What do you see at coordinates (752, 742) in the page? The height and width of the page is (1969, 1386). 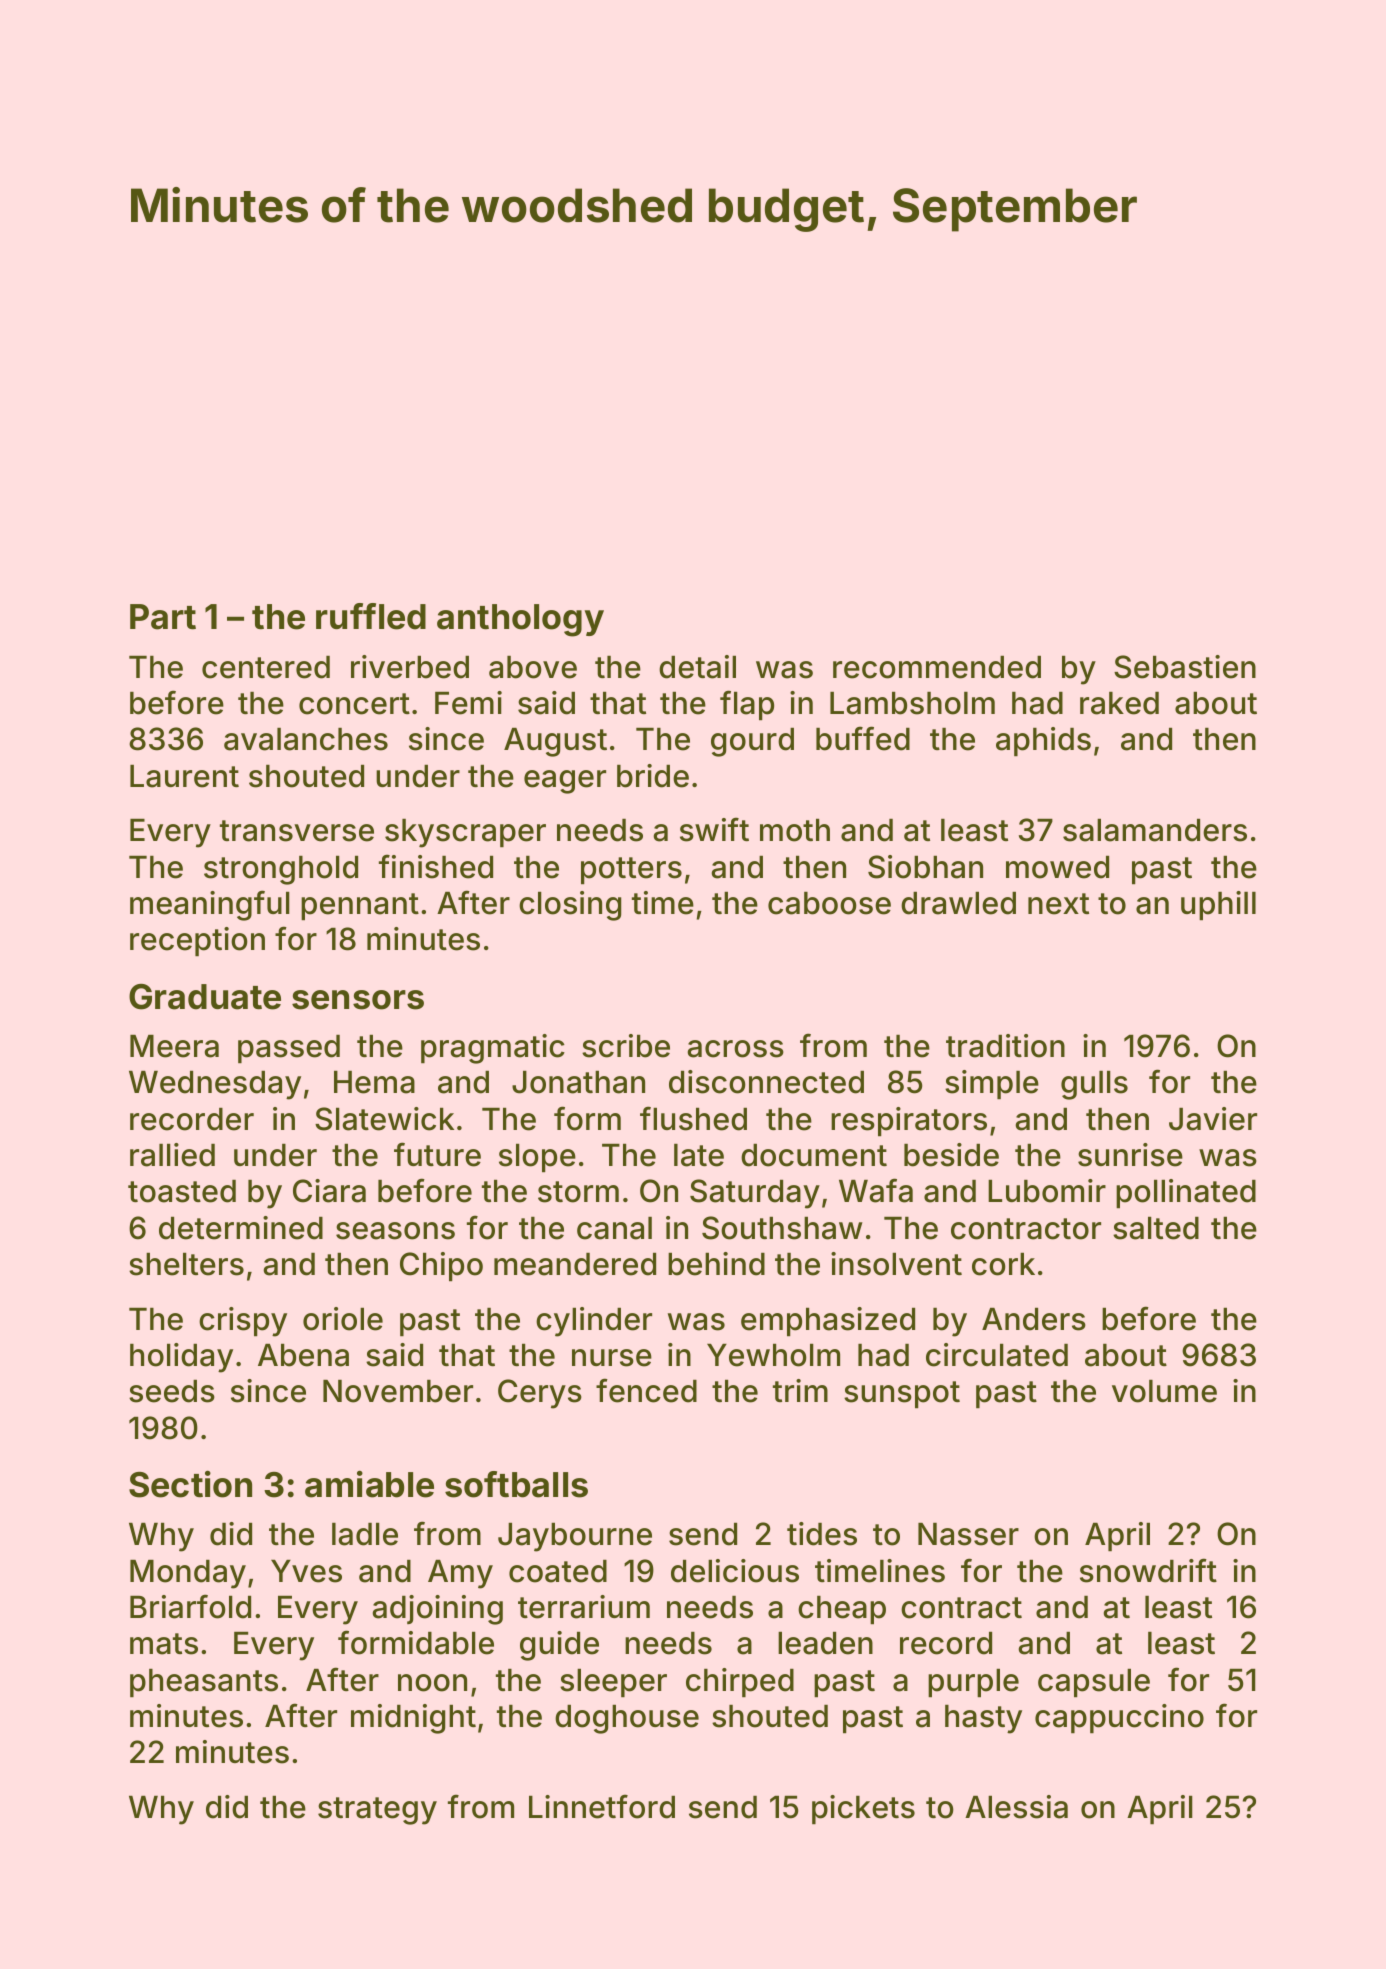 I see `gourd` at bounding box center [752, 742].
